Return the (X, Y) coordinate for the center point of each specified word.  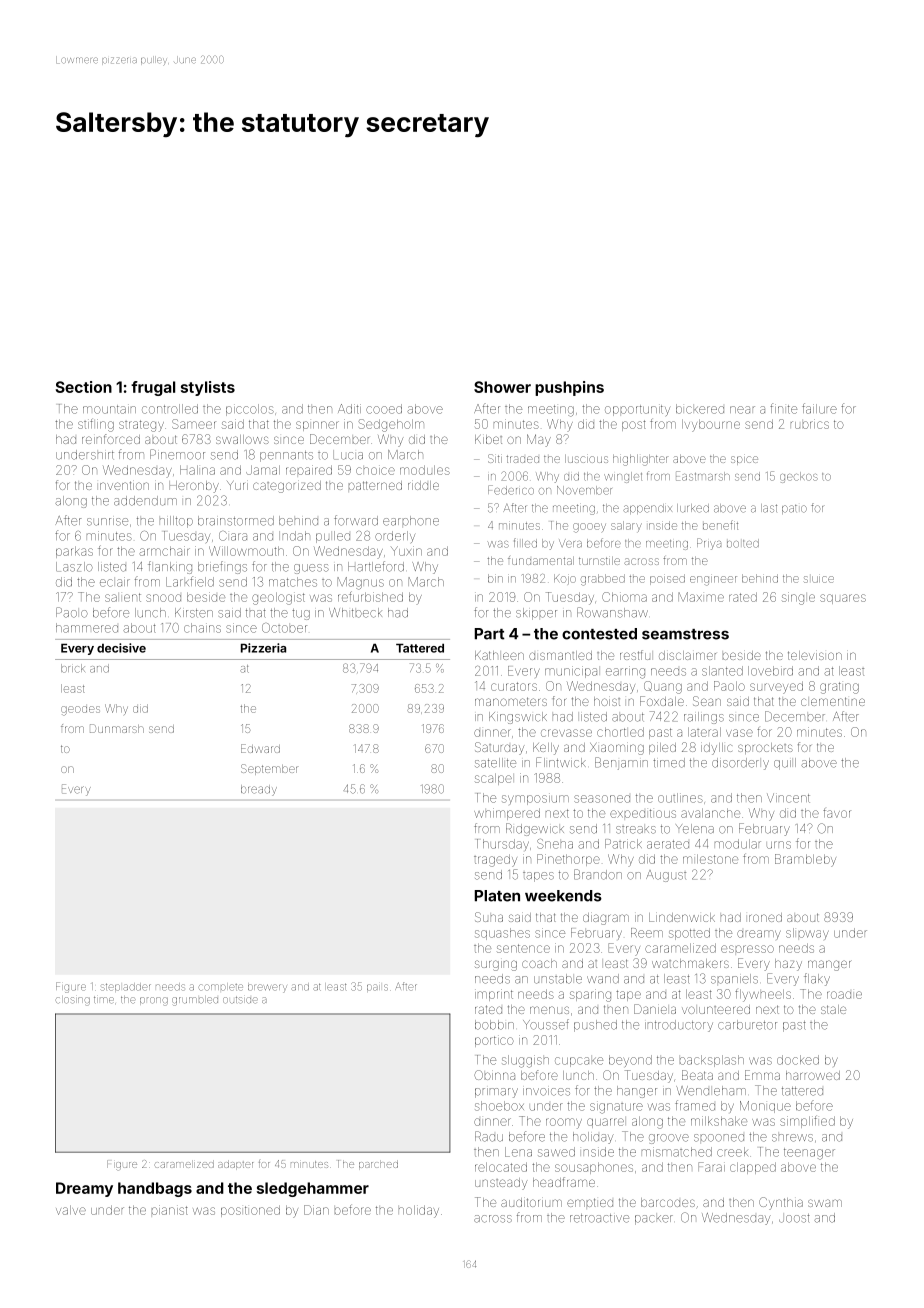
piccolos (250, 410)
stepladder (126, 987)
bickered (700, 409)
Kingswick (518, 718)
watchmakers (690, 963)
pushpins (569, 388)
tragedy (495, 860)
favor (837, 813)
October (284, 628)
